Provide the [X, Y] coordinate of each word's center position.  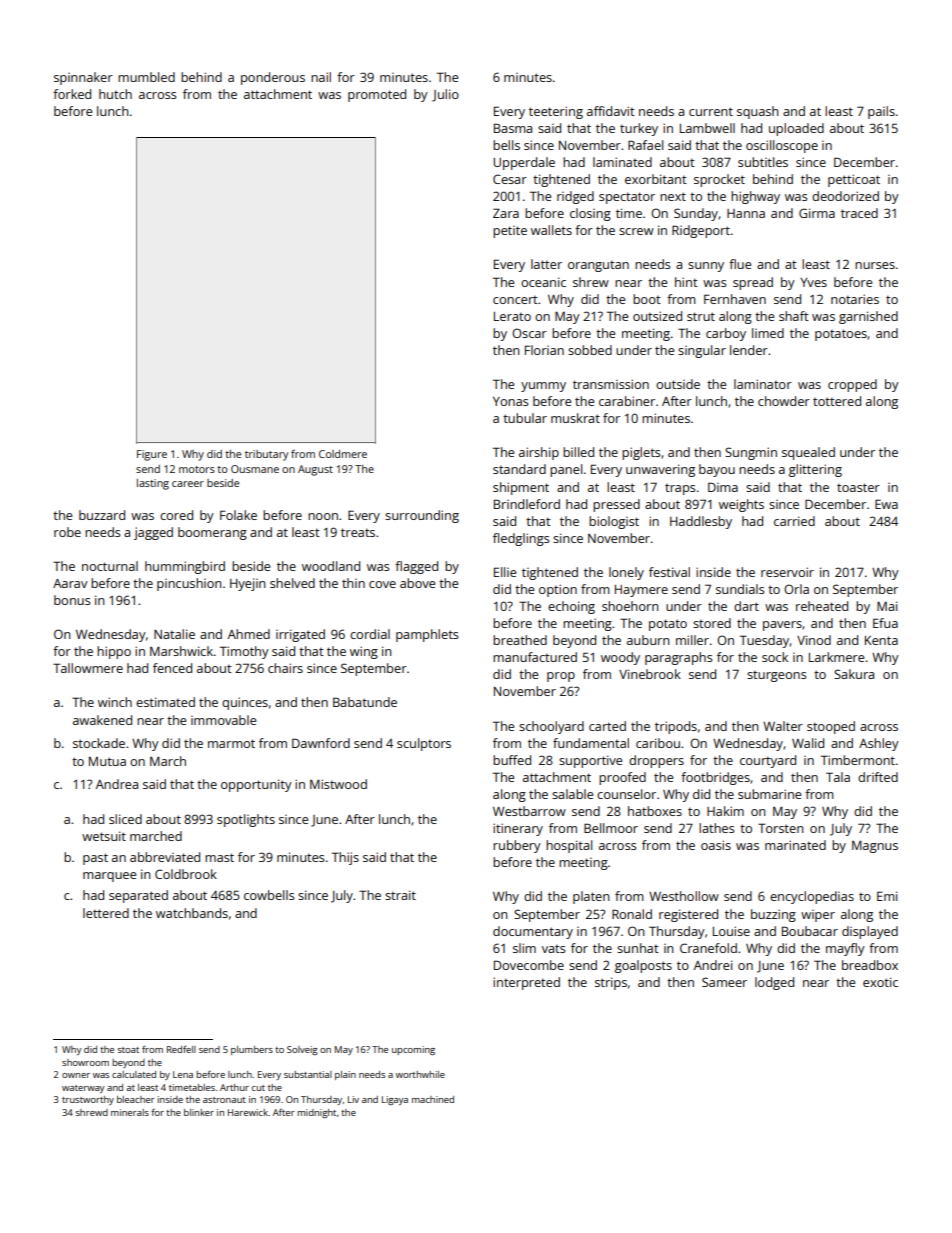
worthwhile [420, 1074]
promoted [377, 95]
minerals [130, 1112]
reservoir [787, 572]
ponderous [273, 78]
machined [433, 1099]
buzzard [102, 515]
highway [755, 197]
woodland [331, 566]
